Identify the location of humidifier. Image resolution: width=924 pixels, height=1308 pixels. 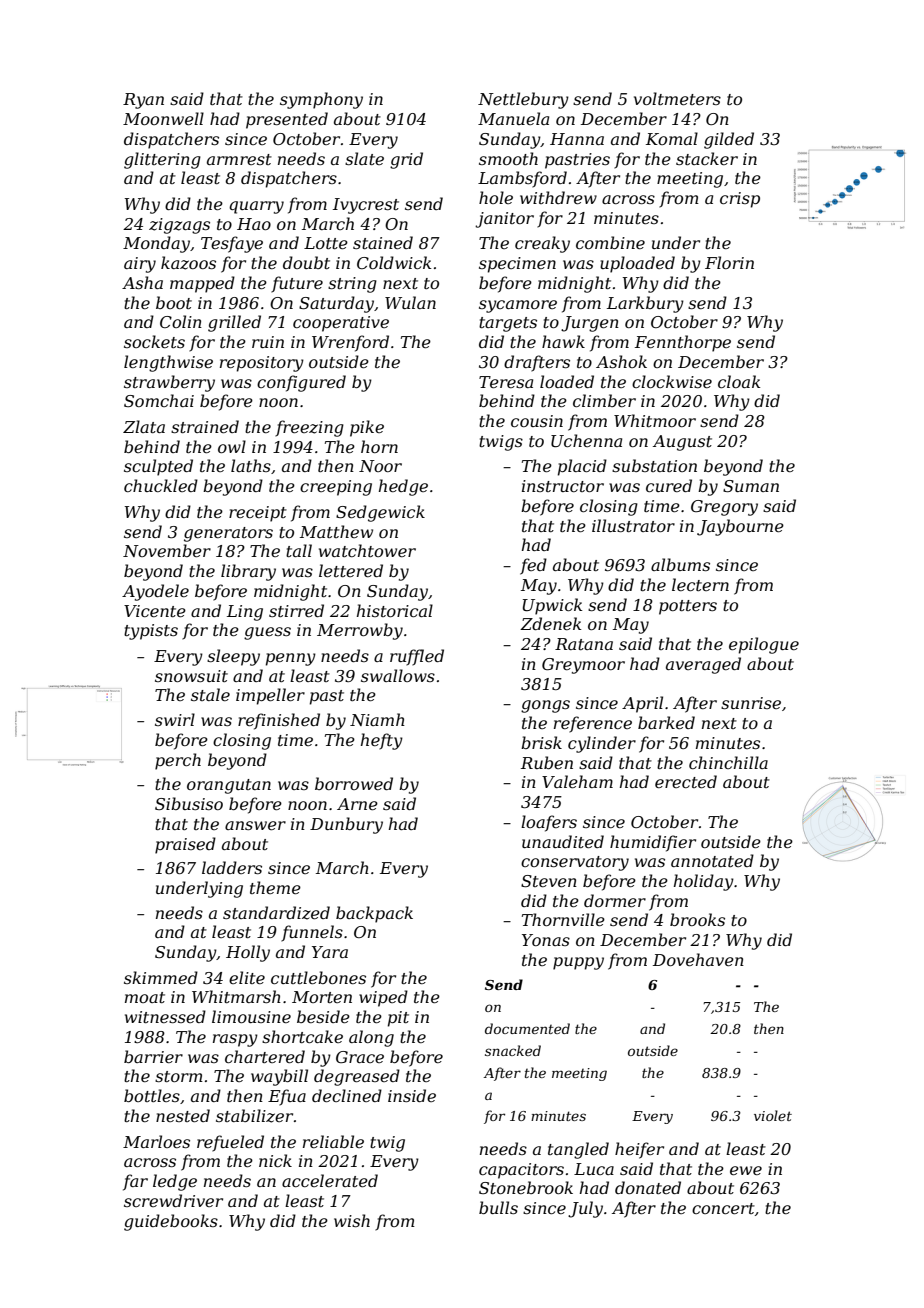
(653, 843).
